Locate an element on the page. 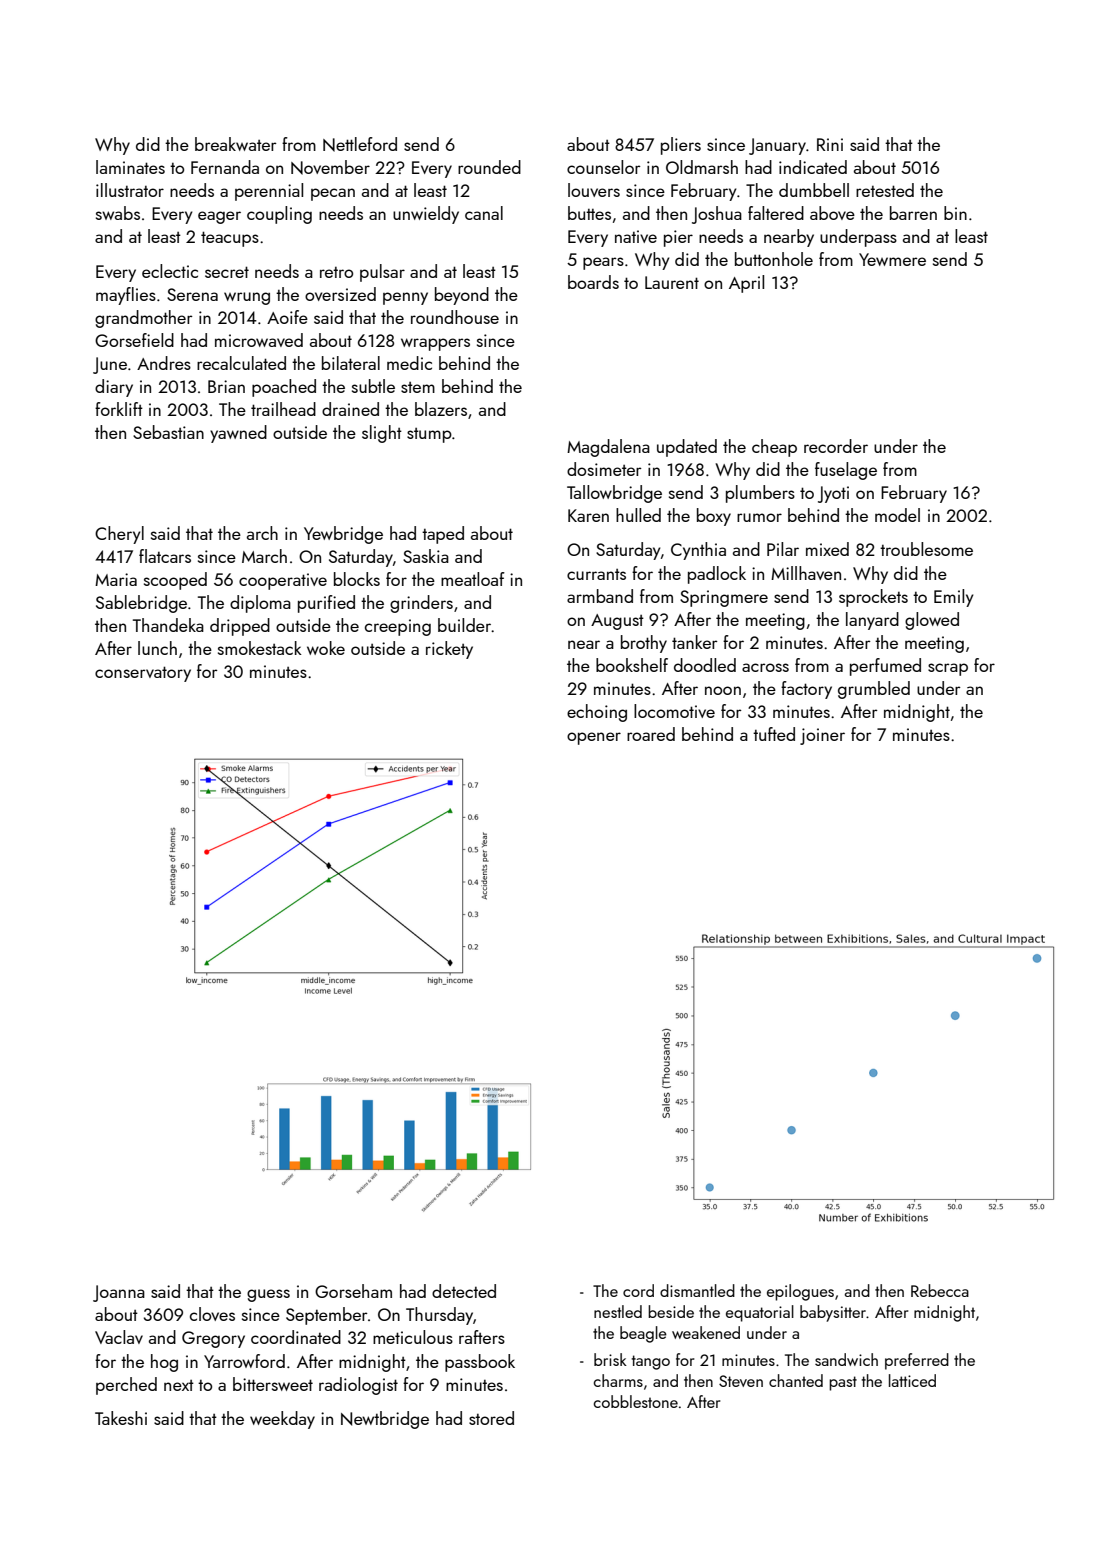 The width and height of the page is (1093, 1546). grumbled is located at coordinates (874, 690).
